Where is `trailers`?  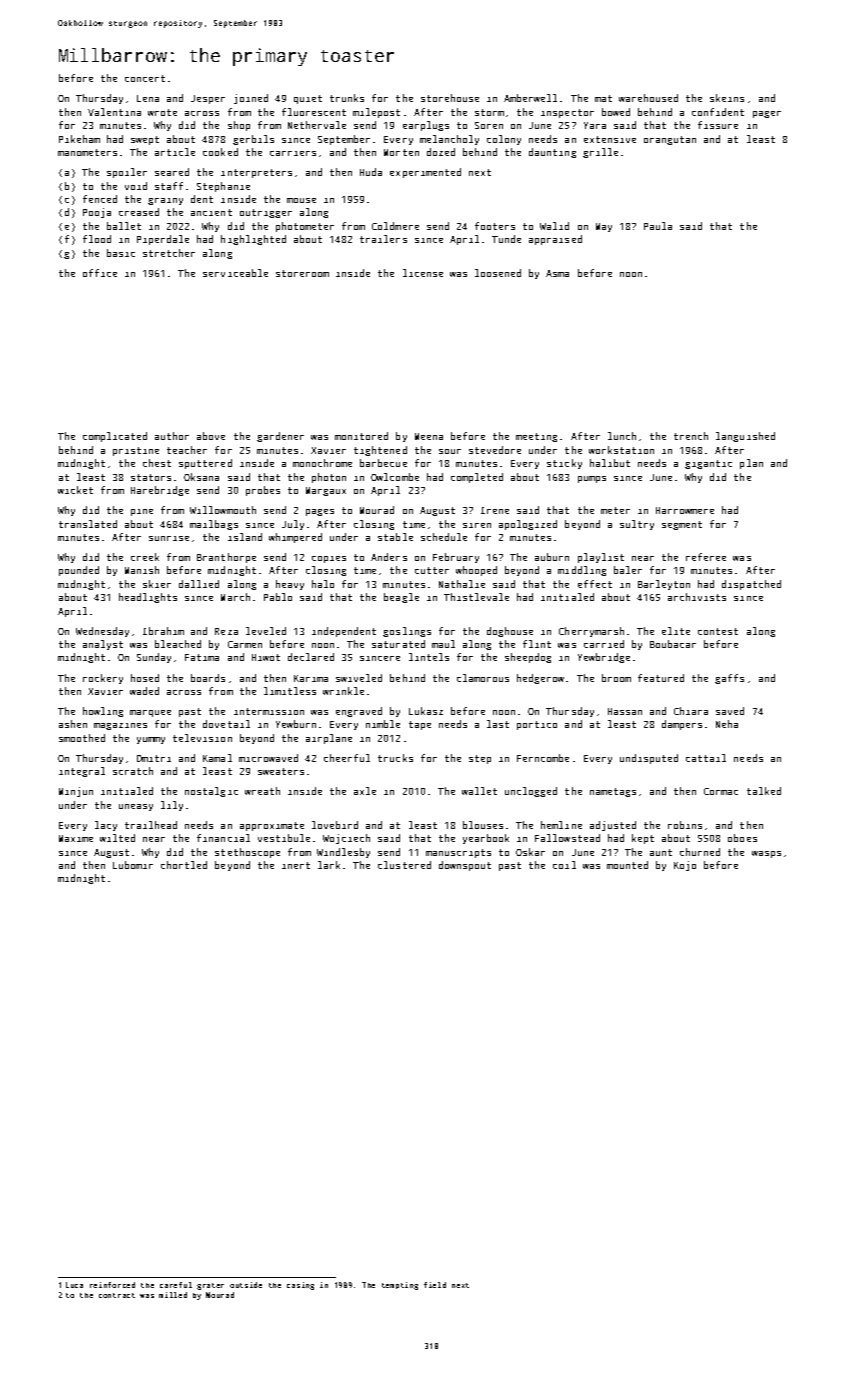 trailers is located at coordinates (383, 239).
